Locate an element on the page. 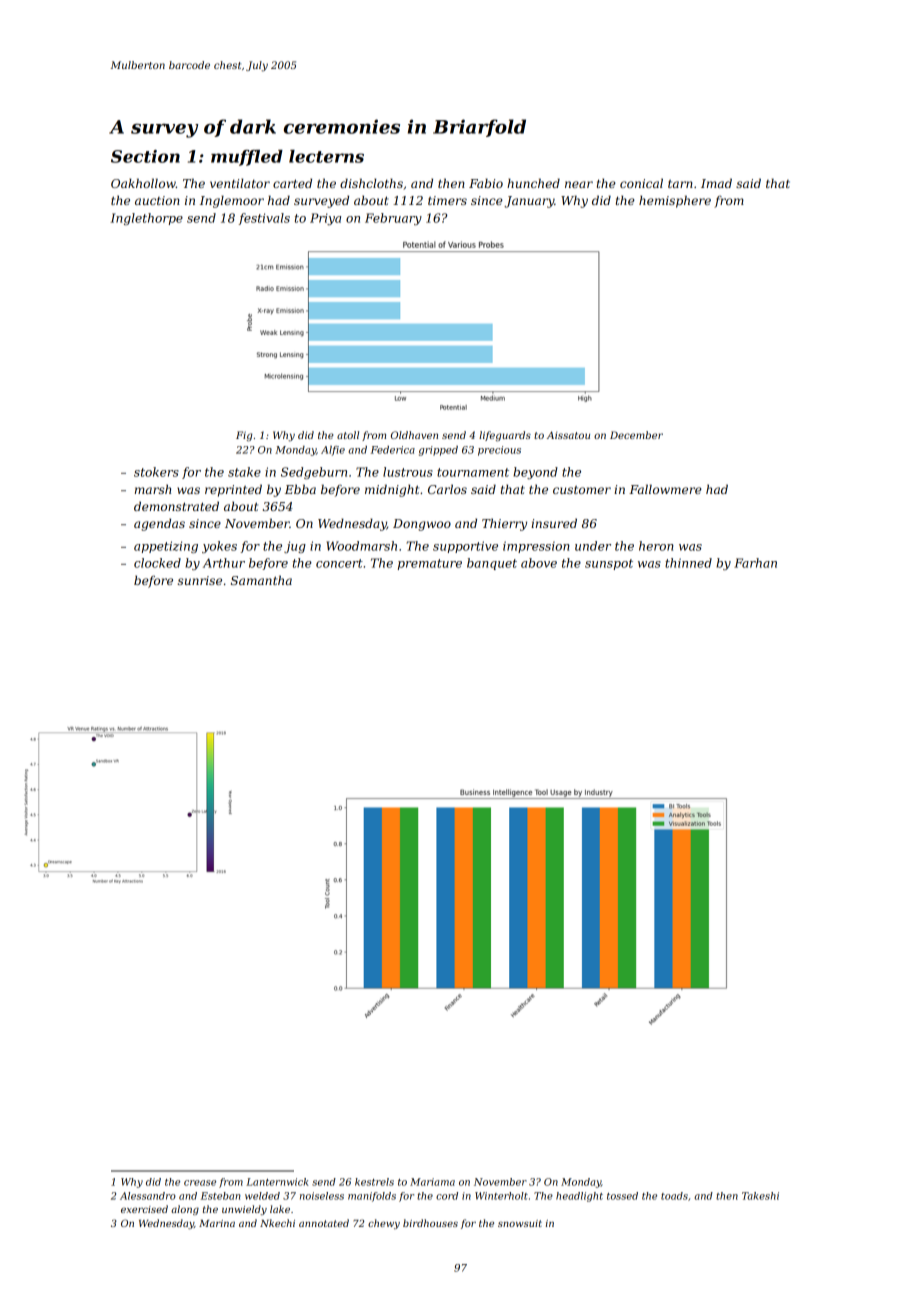 The image size is (908, 1316). Section is located at coordinates (145, 156).
